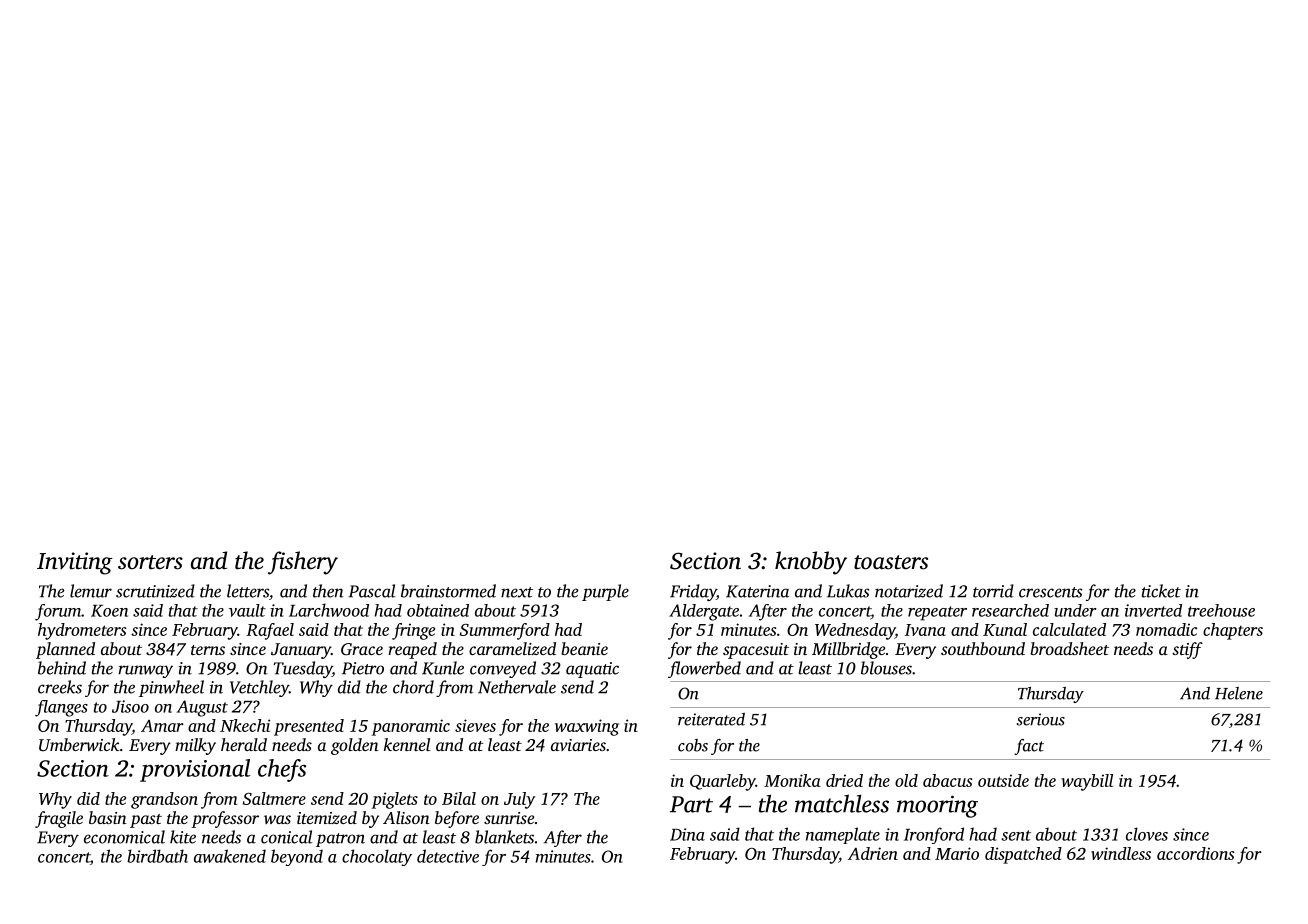 Image resolution: width=1308 pixels, height=924 pixels. I want to click on cobs, so click(693, 745).
